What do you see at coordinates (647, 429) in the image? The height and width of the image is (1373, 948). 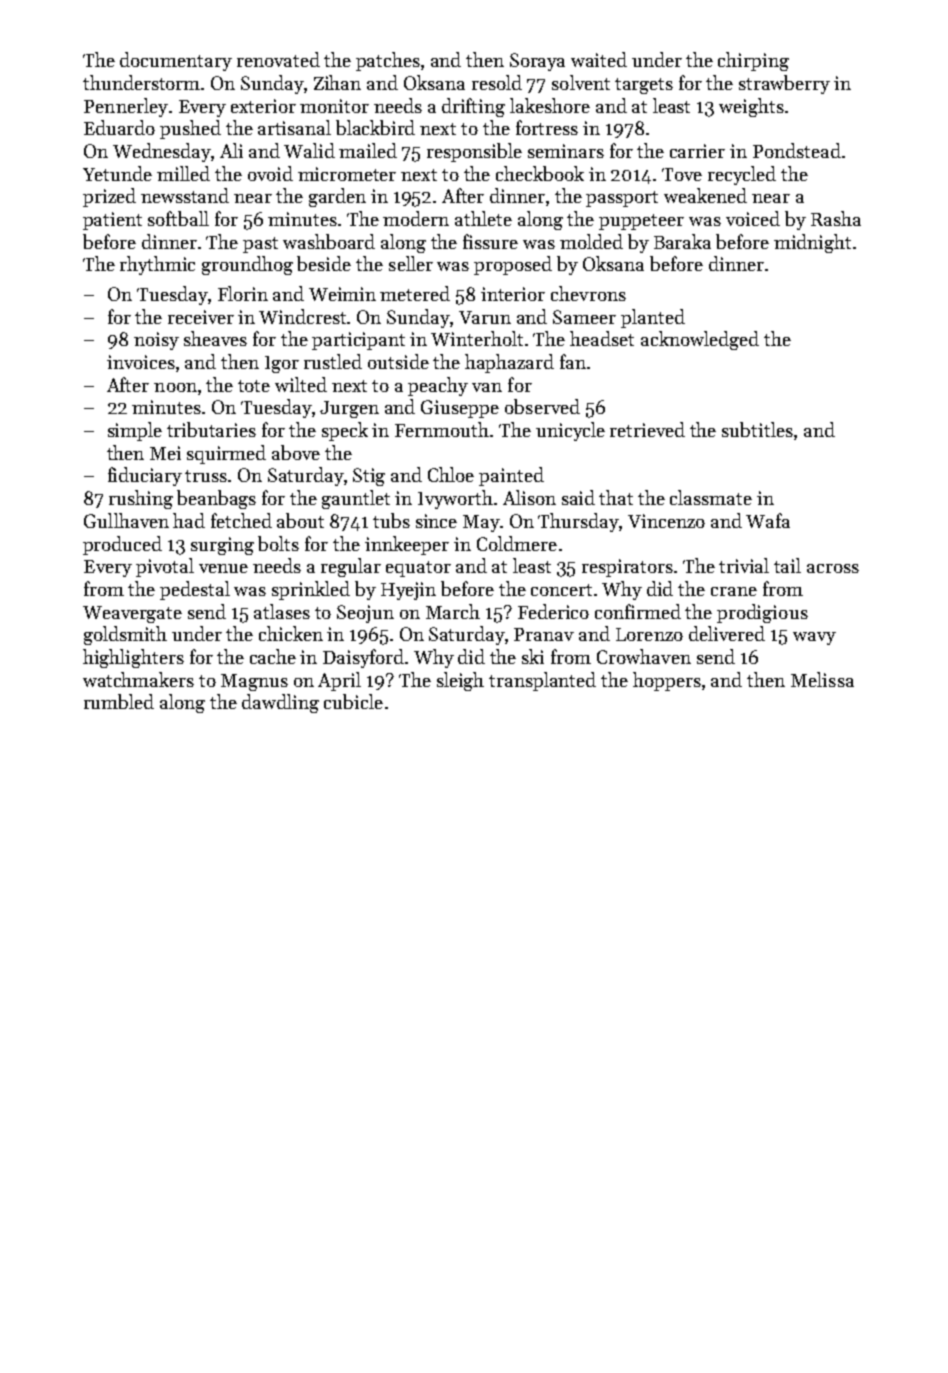 I see `retrieved` at bounding box center [647, 429].
